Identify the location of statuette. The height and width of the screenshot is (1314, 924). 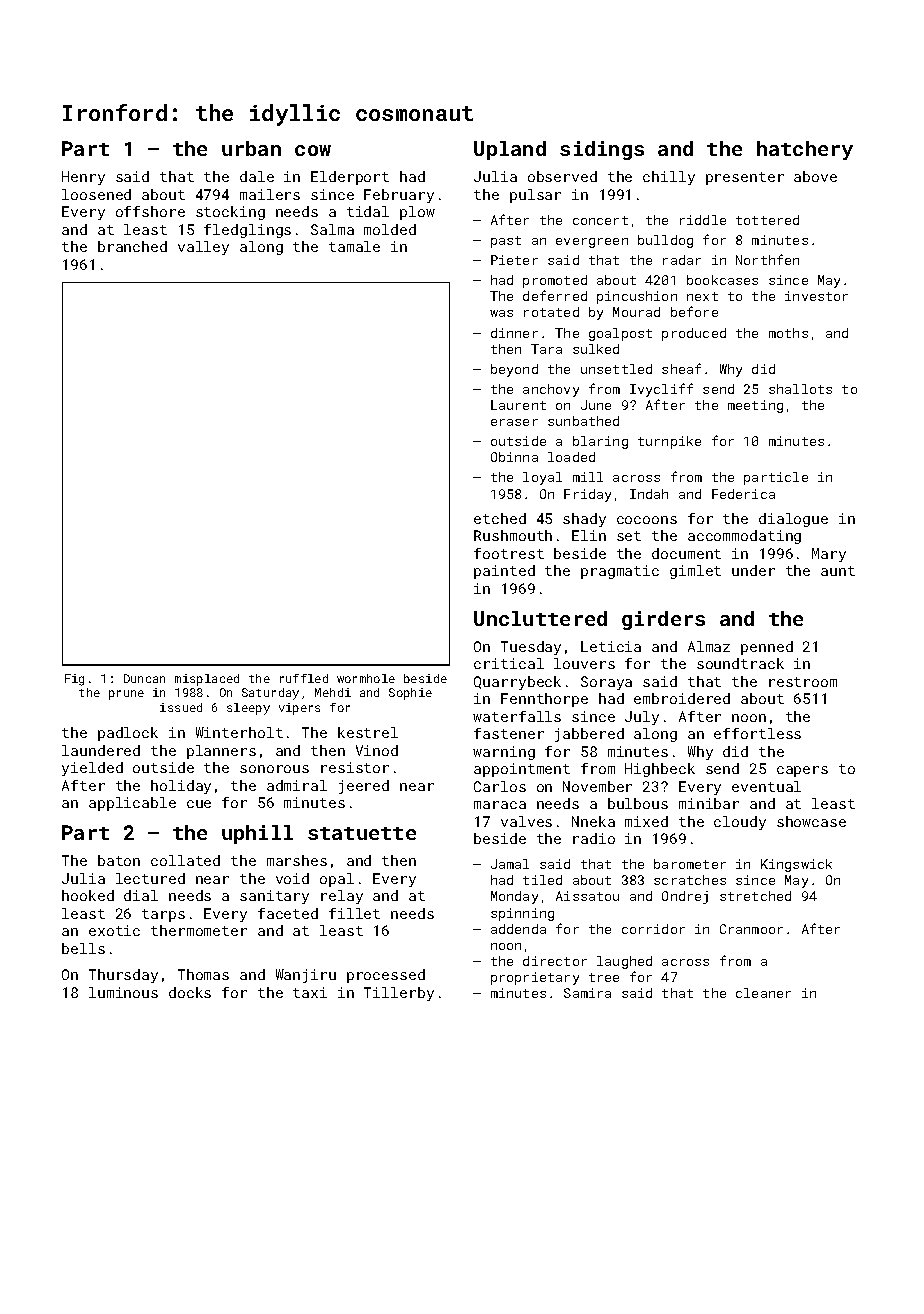
(362, 833).
